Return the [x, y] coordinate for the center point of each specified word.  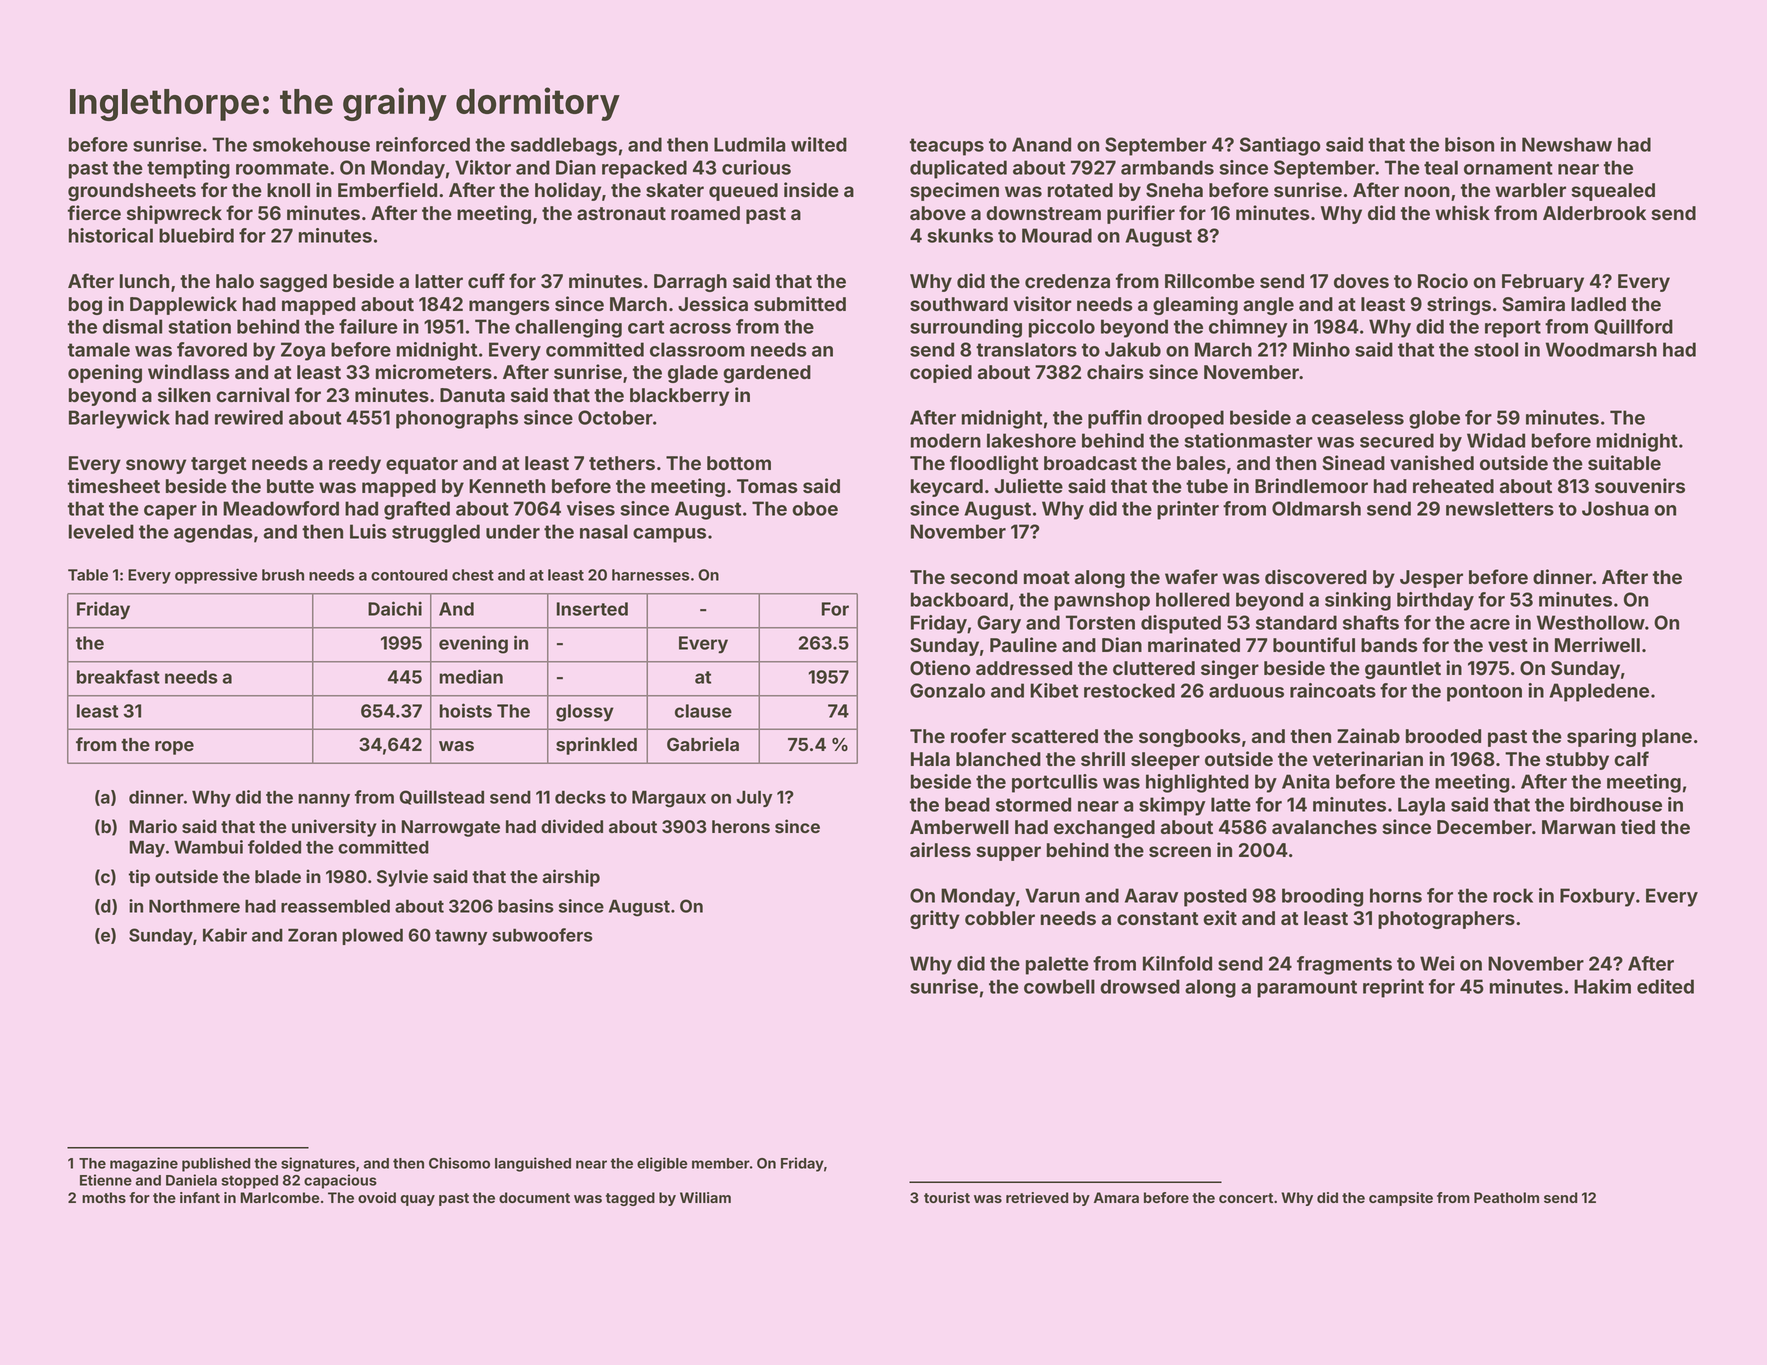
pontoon [1484, 693]
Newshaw [1567, 144]
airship [571, 878]
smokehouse [311, 144]
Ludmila [749, 144]
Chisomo [459, 1163]
